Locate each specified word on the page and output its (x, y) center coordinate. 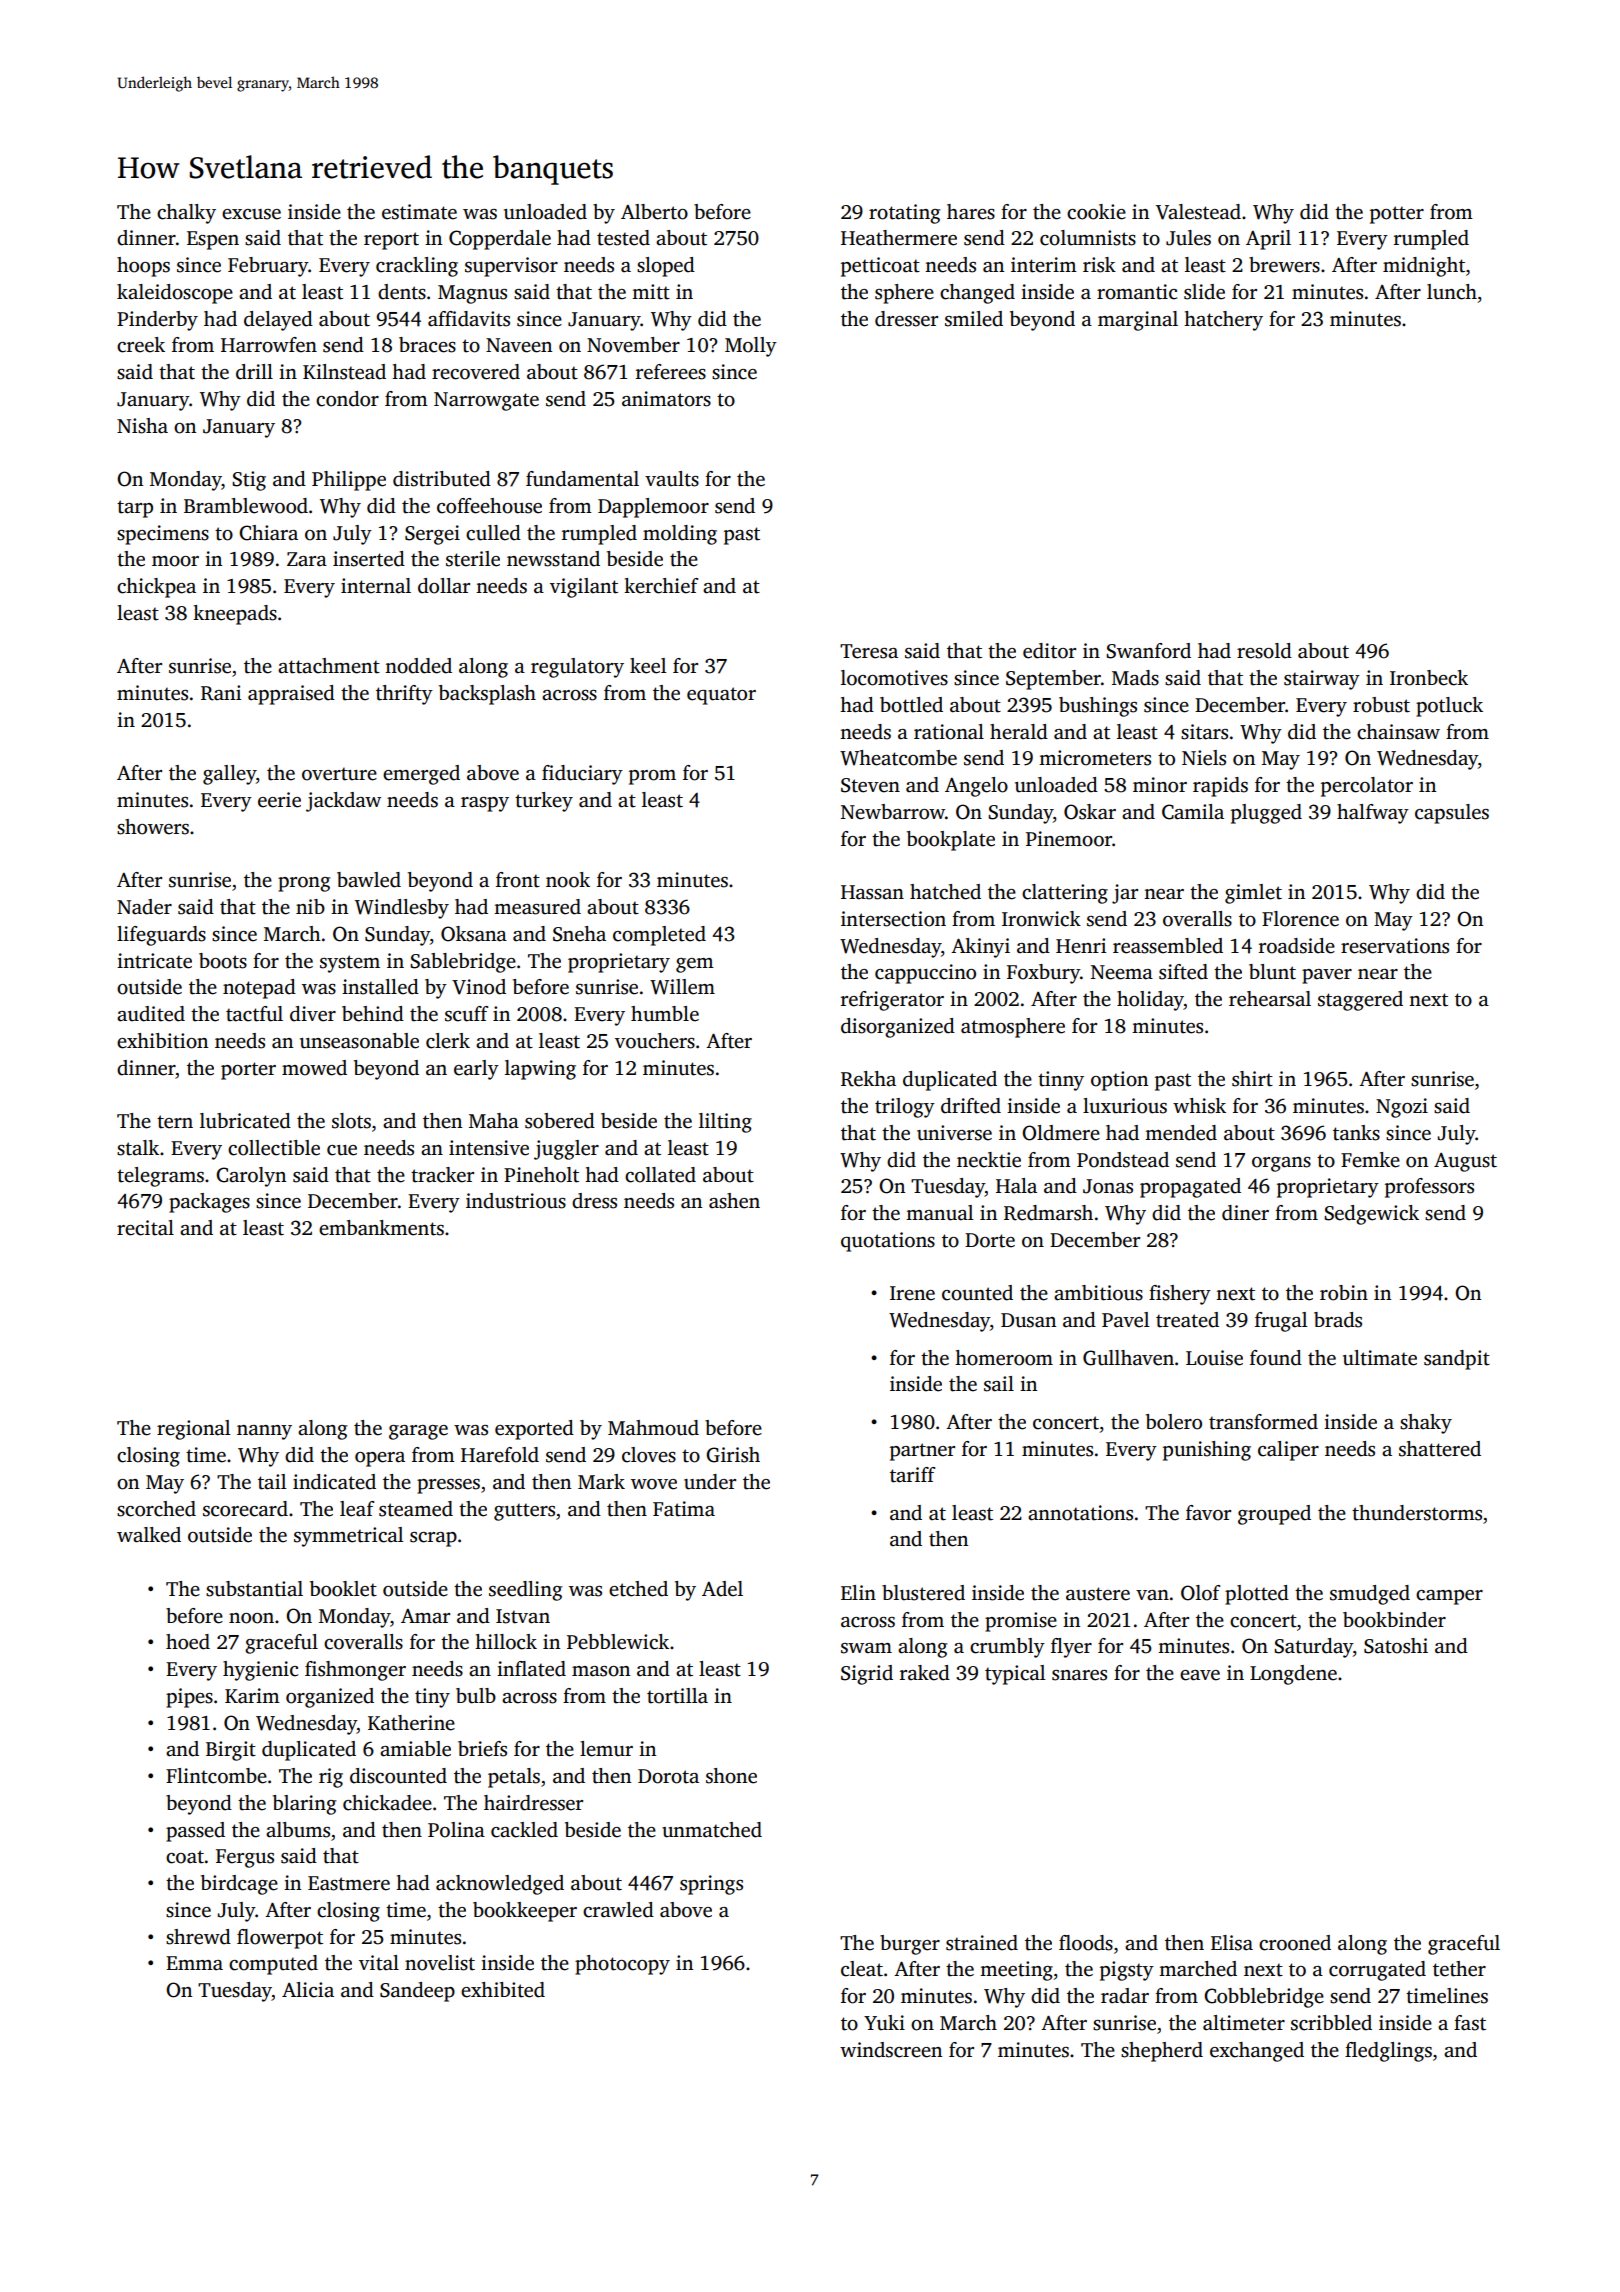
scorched (156, 1509)
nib (310, 906)
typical (1015, 1675)
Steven (870, 785)
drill (254, 372)
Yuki (884, 2023)
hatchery (1223, 321)
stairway (1322, 680)
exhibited (503, 1990)
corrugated (1377, 1971)
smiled (974, 319)
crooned (1295, 1943)
